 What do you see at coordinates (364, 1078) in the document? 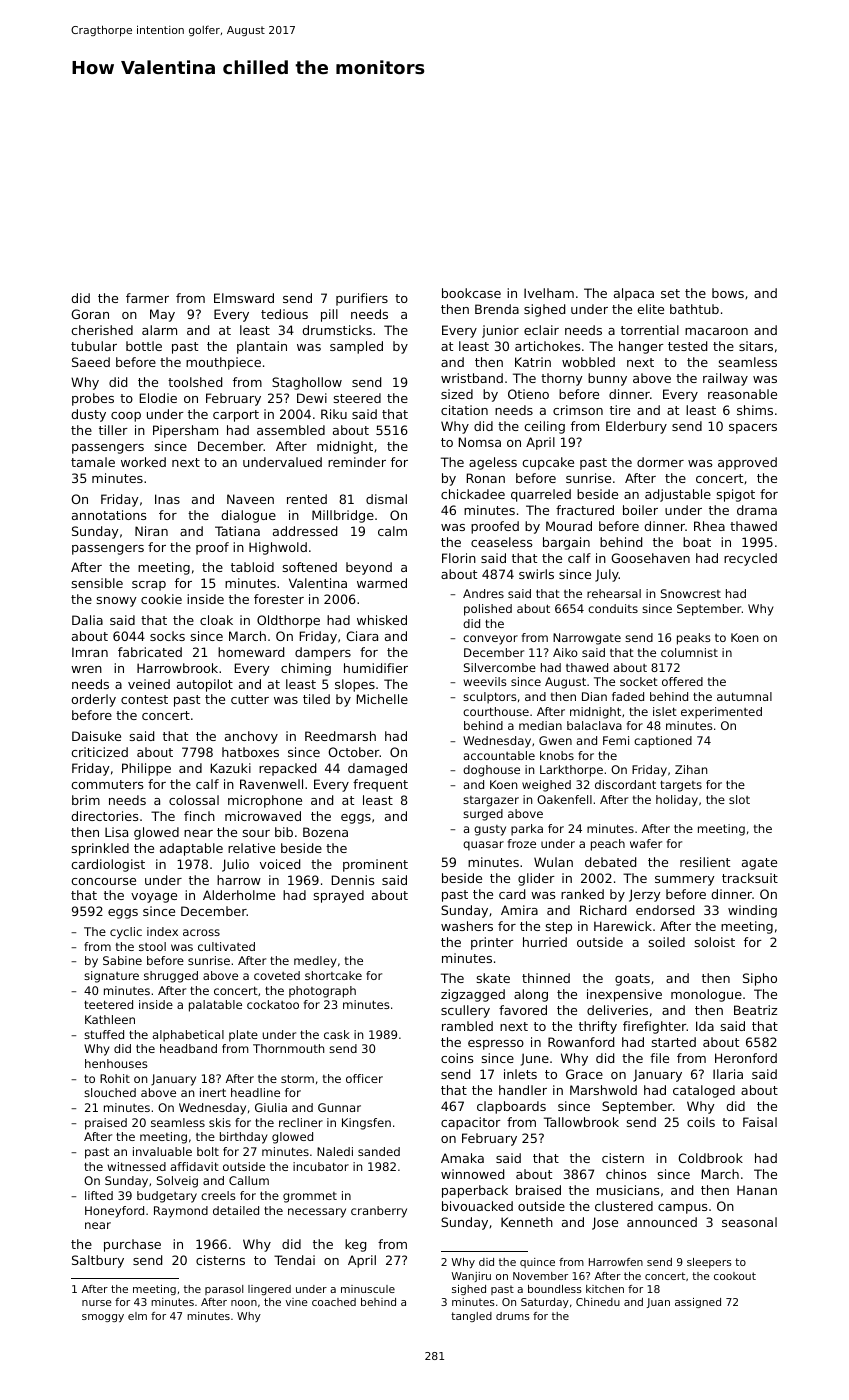
I see `officer` at bounding box center [364, 1078].
